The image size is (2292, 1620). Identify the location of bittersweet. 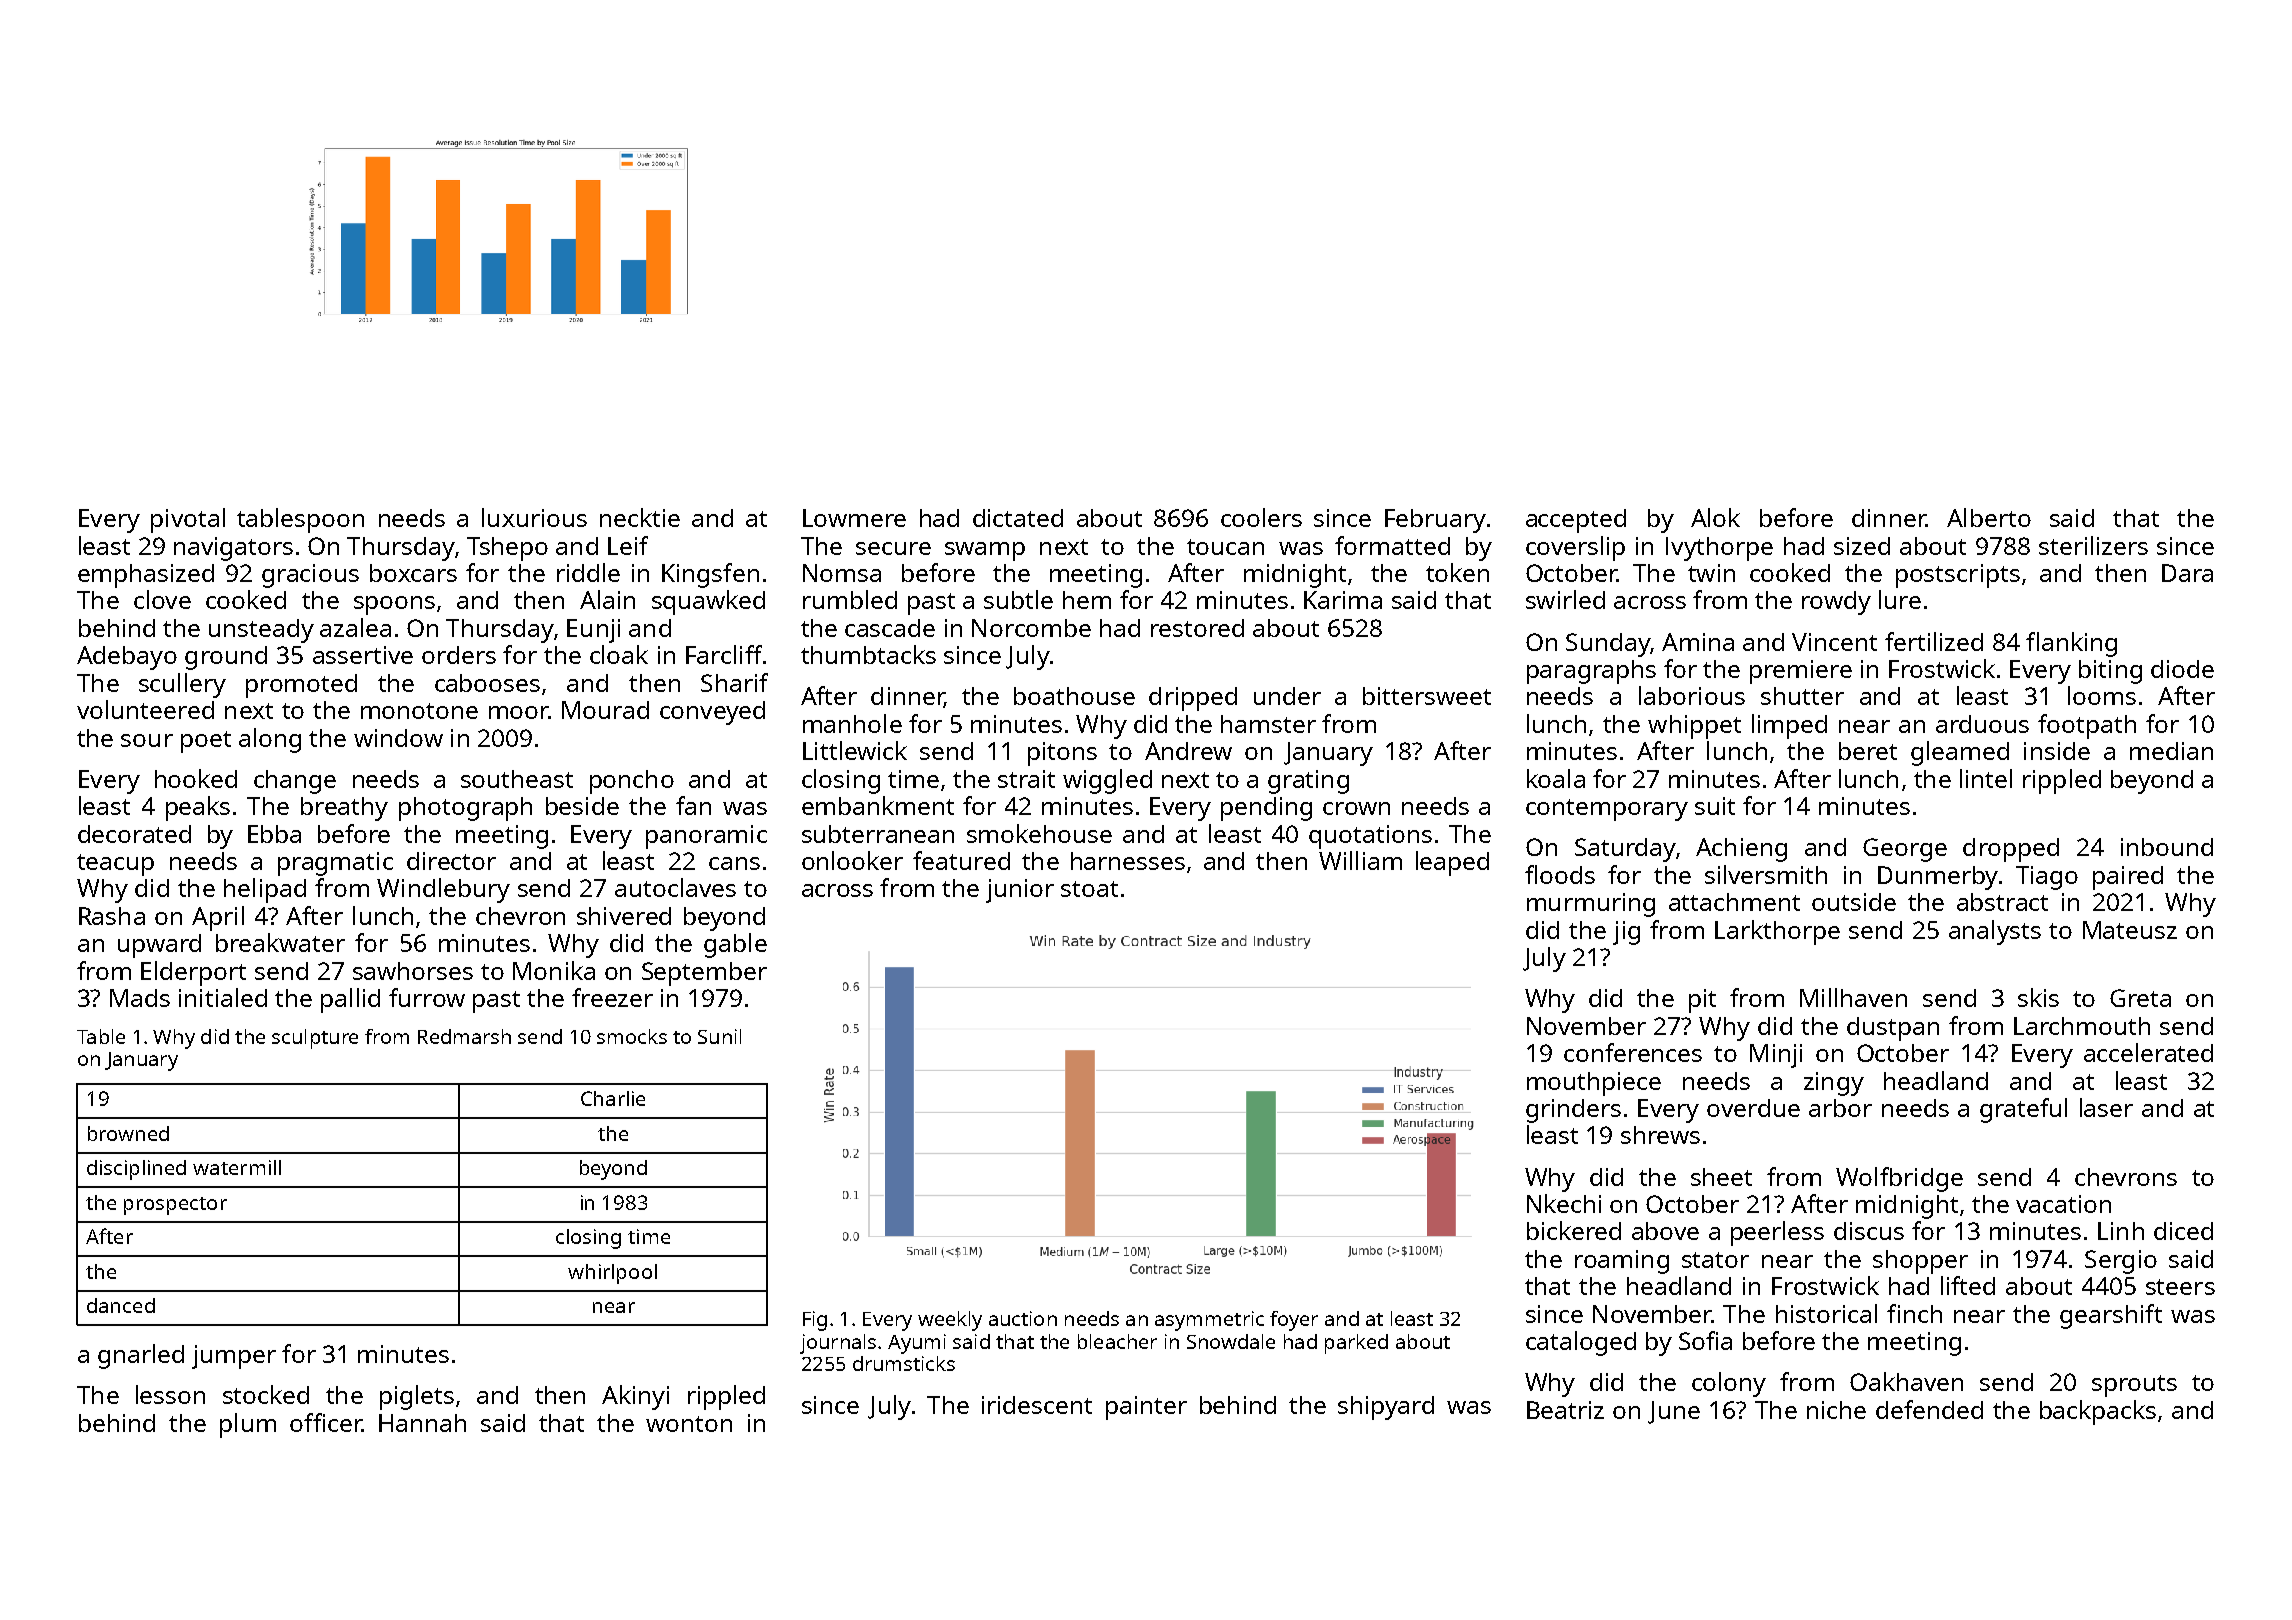
(1427, 696).
